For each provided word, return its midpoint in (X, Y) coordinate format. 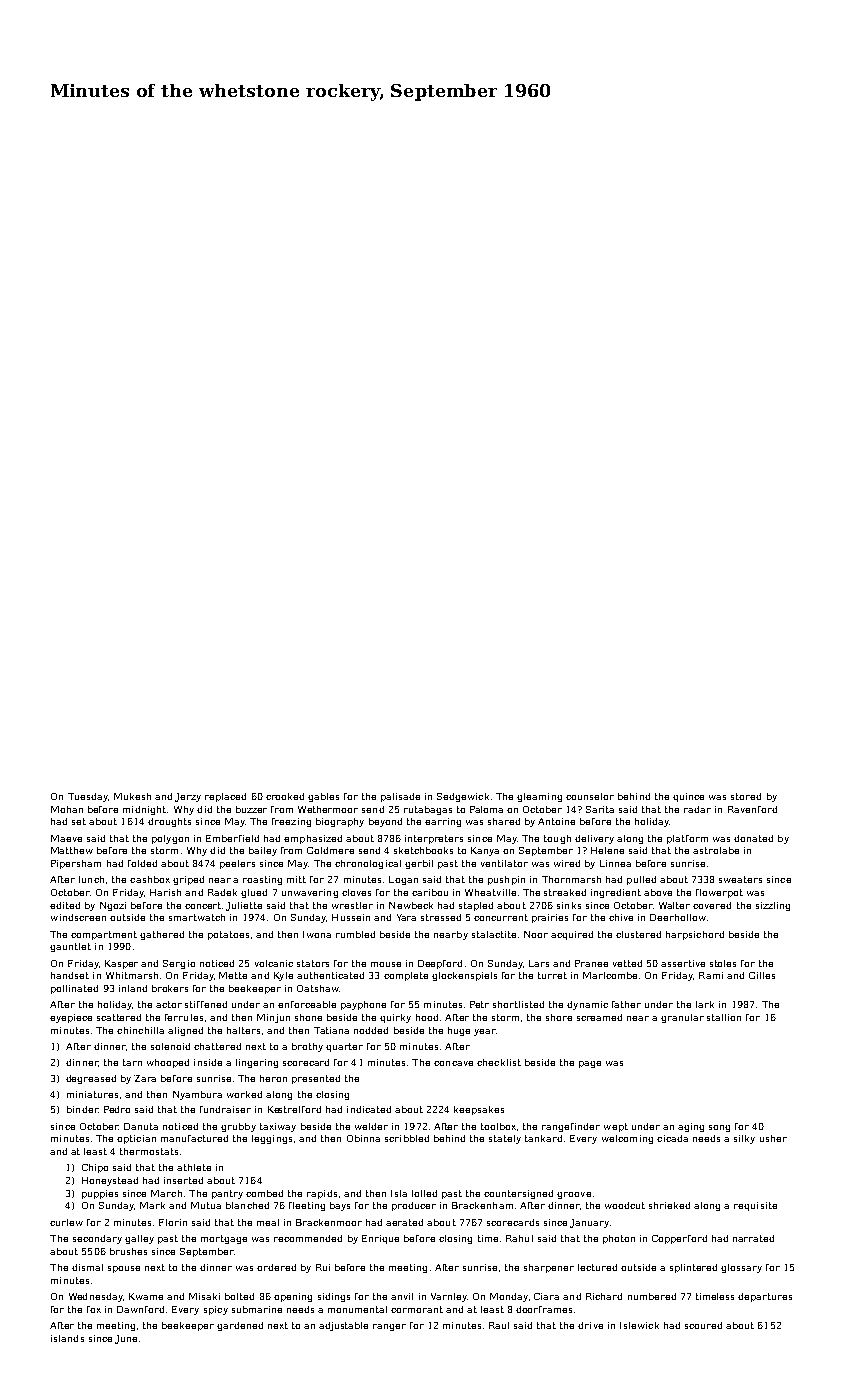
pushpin (506, 880)
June (126, 1339)
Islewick (639, 1325)
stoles (723, 963)
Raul (499, 1325)
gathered (162, 935)
